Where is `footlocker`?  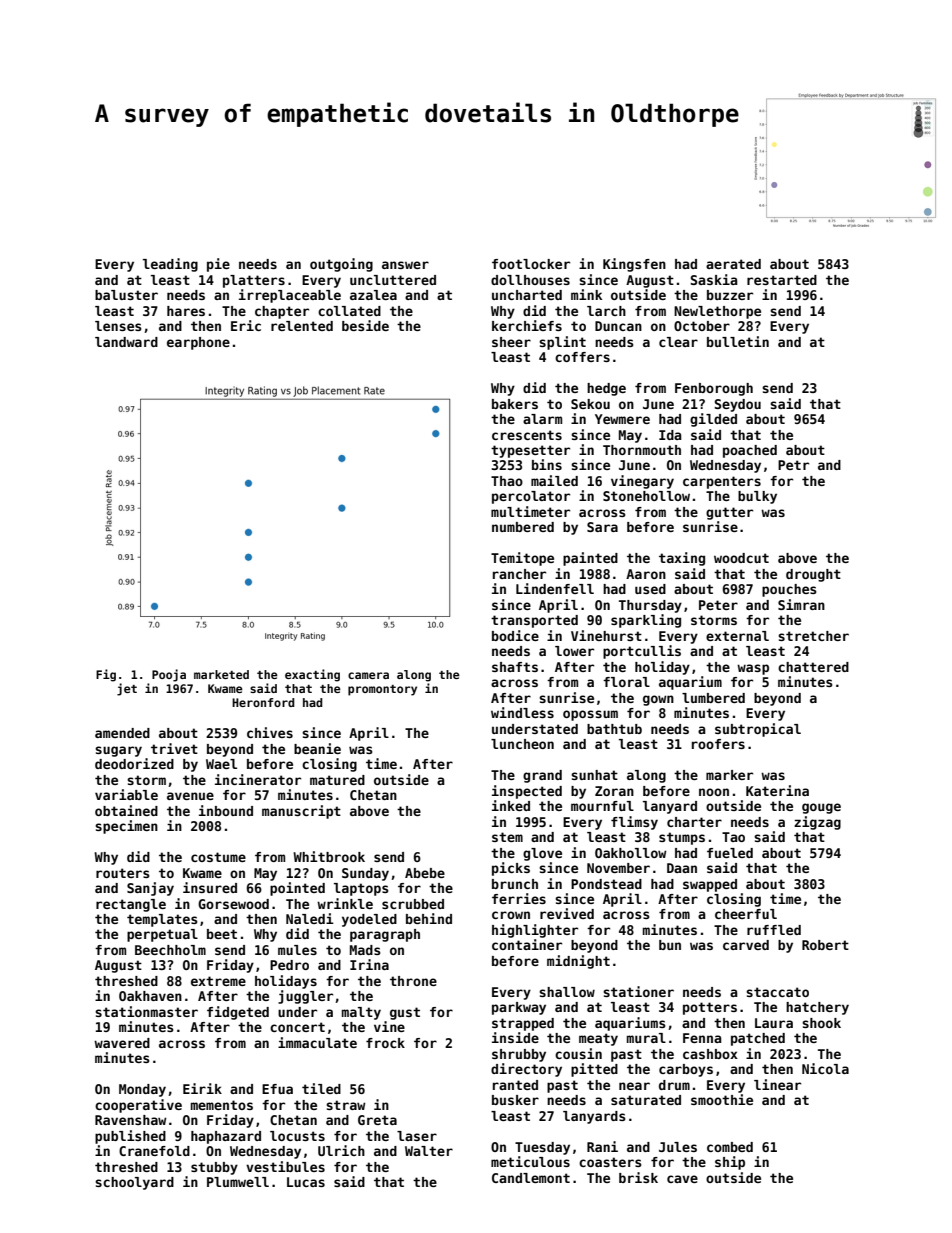
footlocker is located at coordinates (531, 264).
